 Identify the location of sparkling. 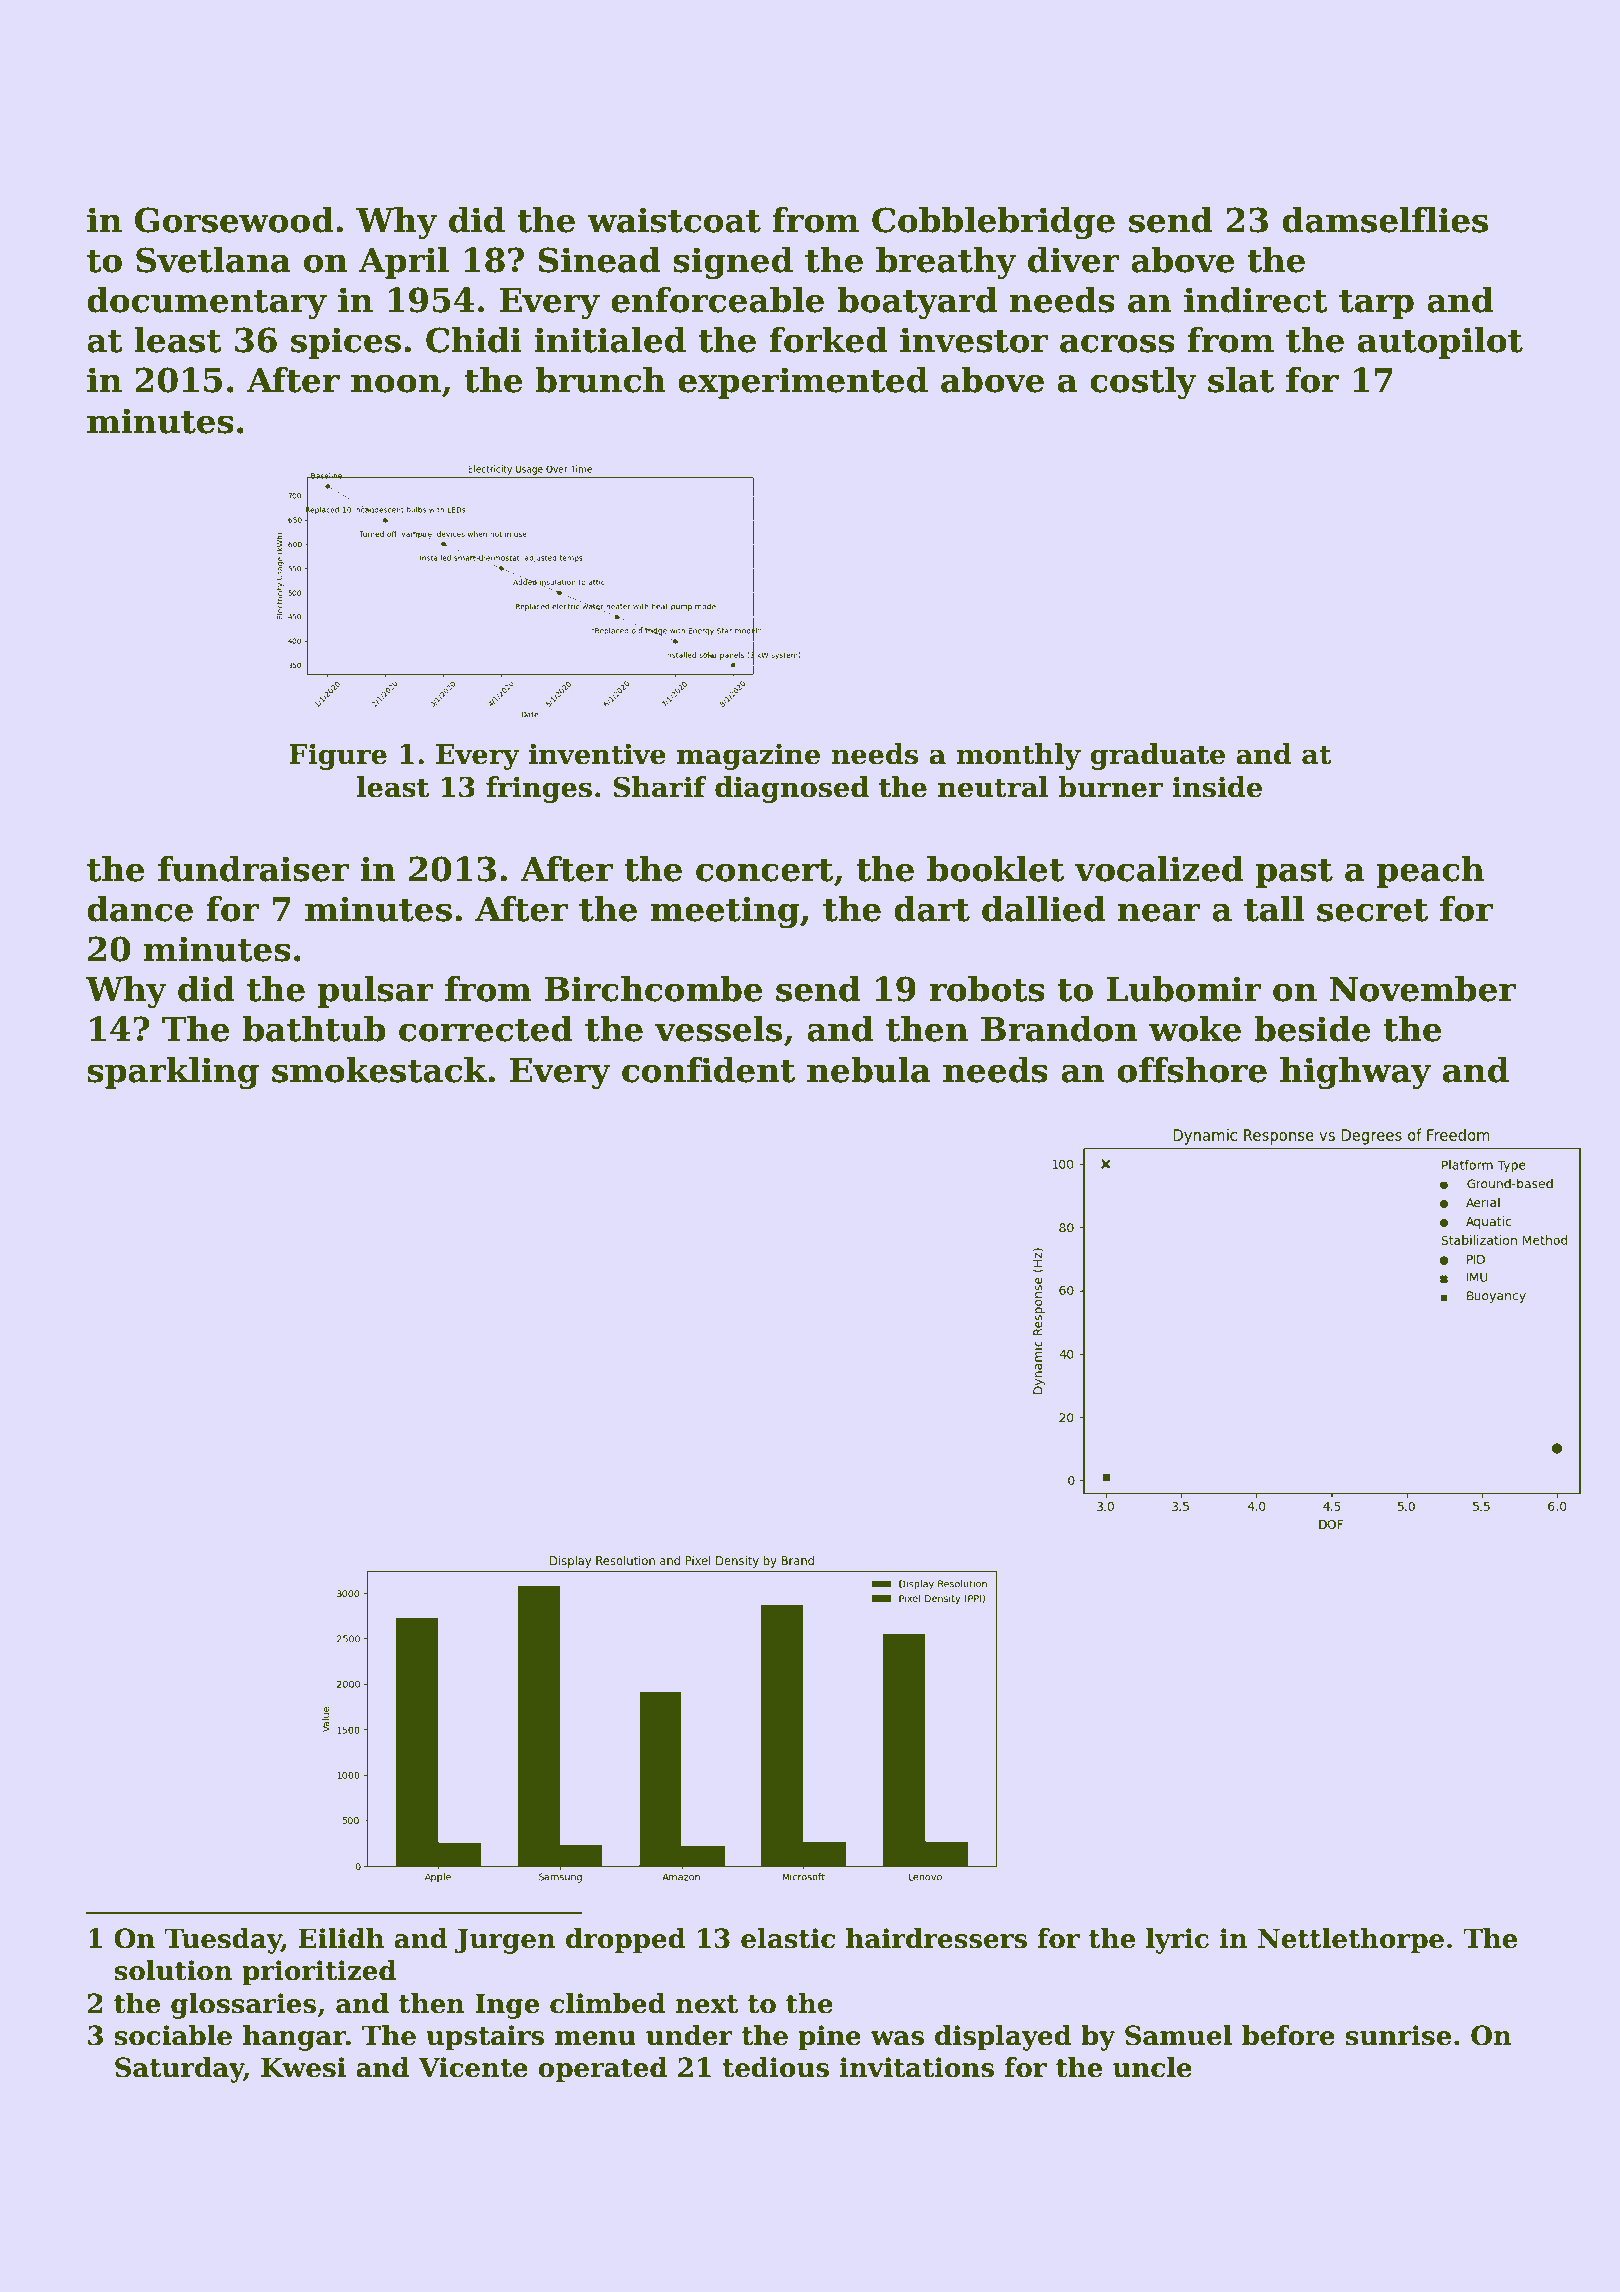
(173, 1073).
